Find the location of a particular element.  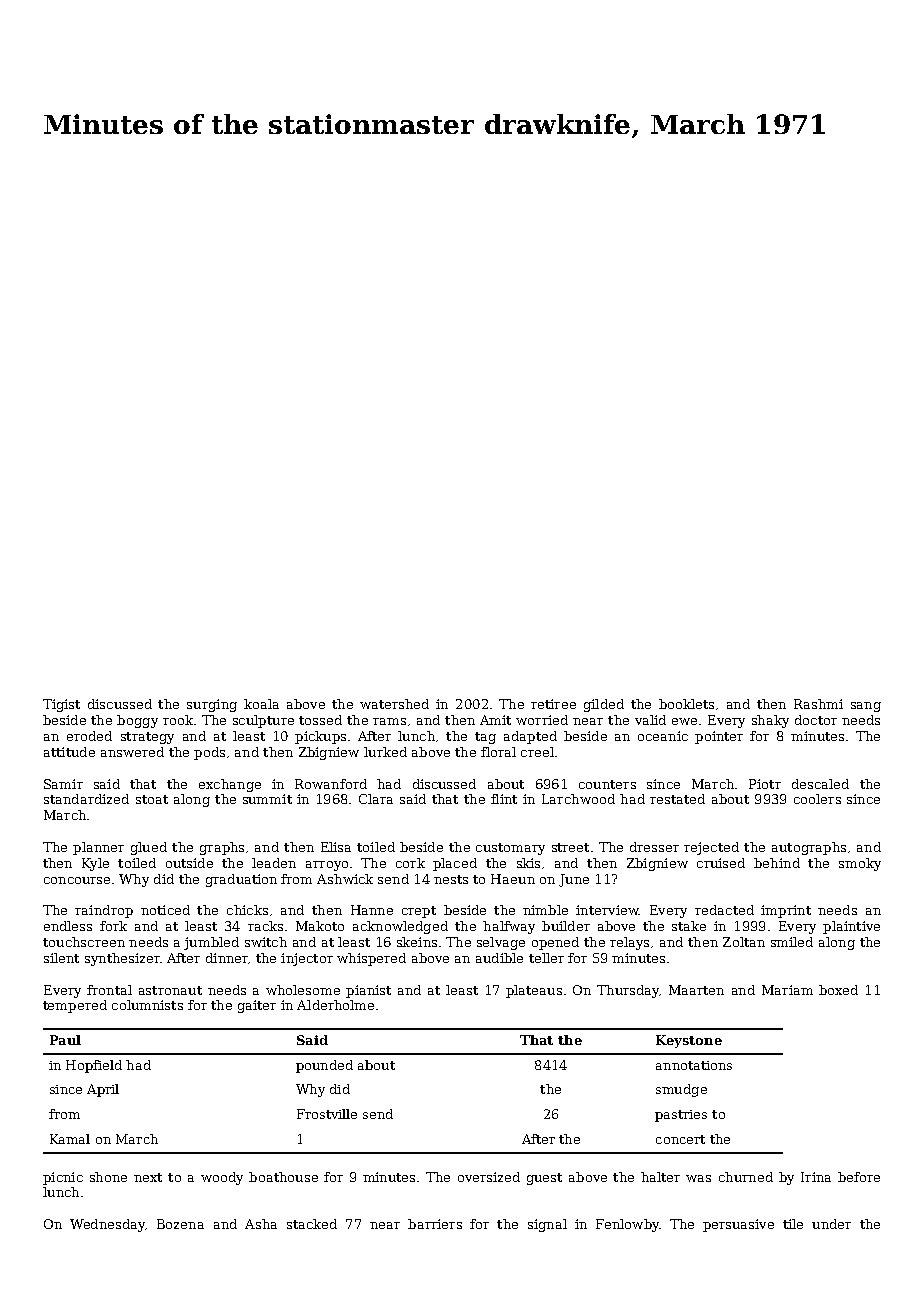

oversized is located at coordinates (489, 1177).
